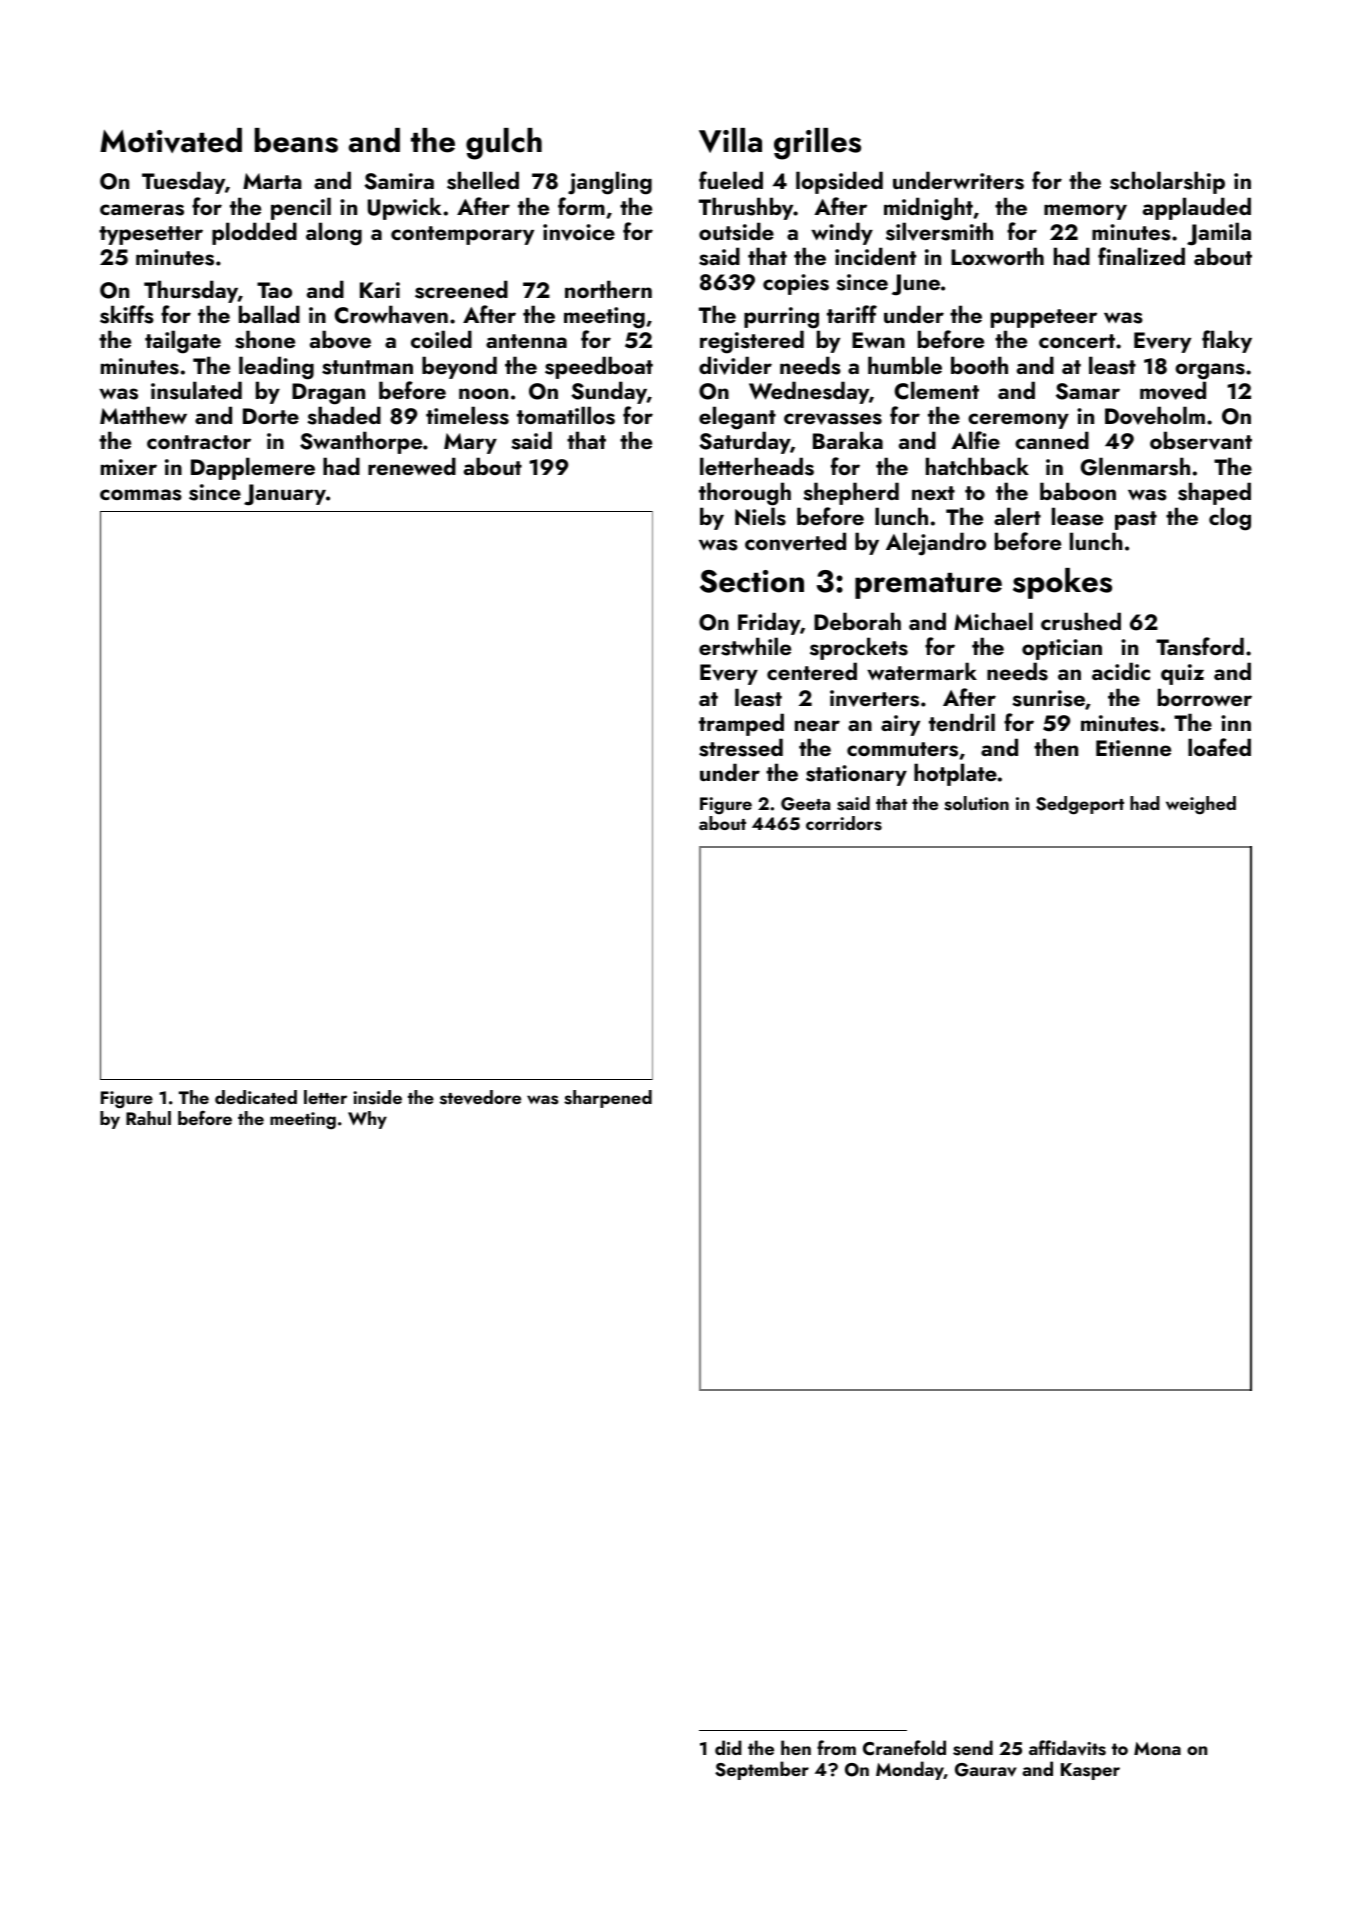 The width and height of the page is (1352, 1912). What do you see at coordinates (608, 1099) in the page?
I see `sharpened` at bounding box center [608, 1099].
